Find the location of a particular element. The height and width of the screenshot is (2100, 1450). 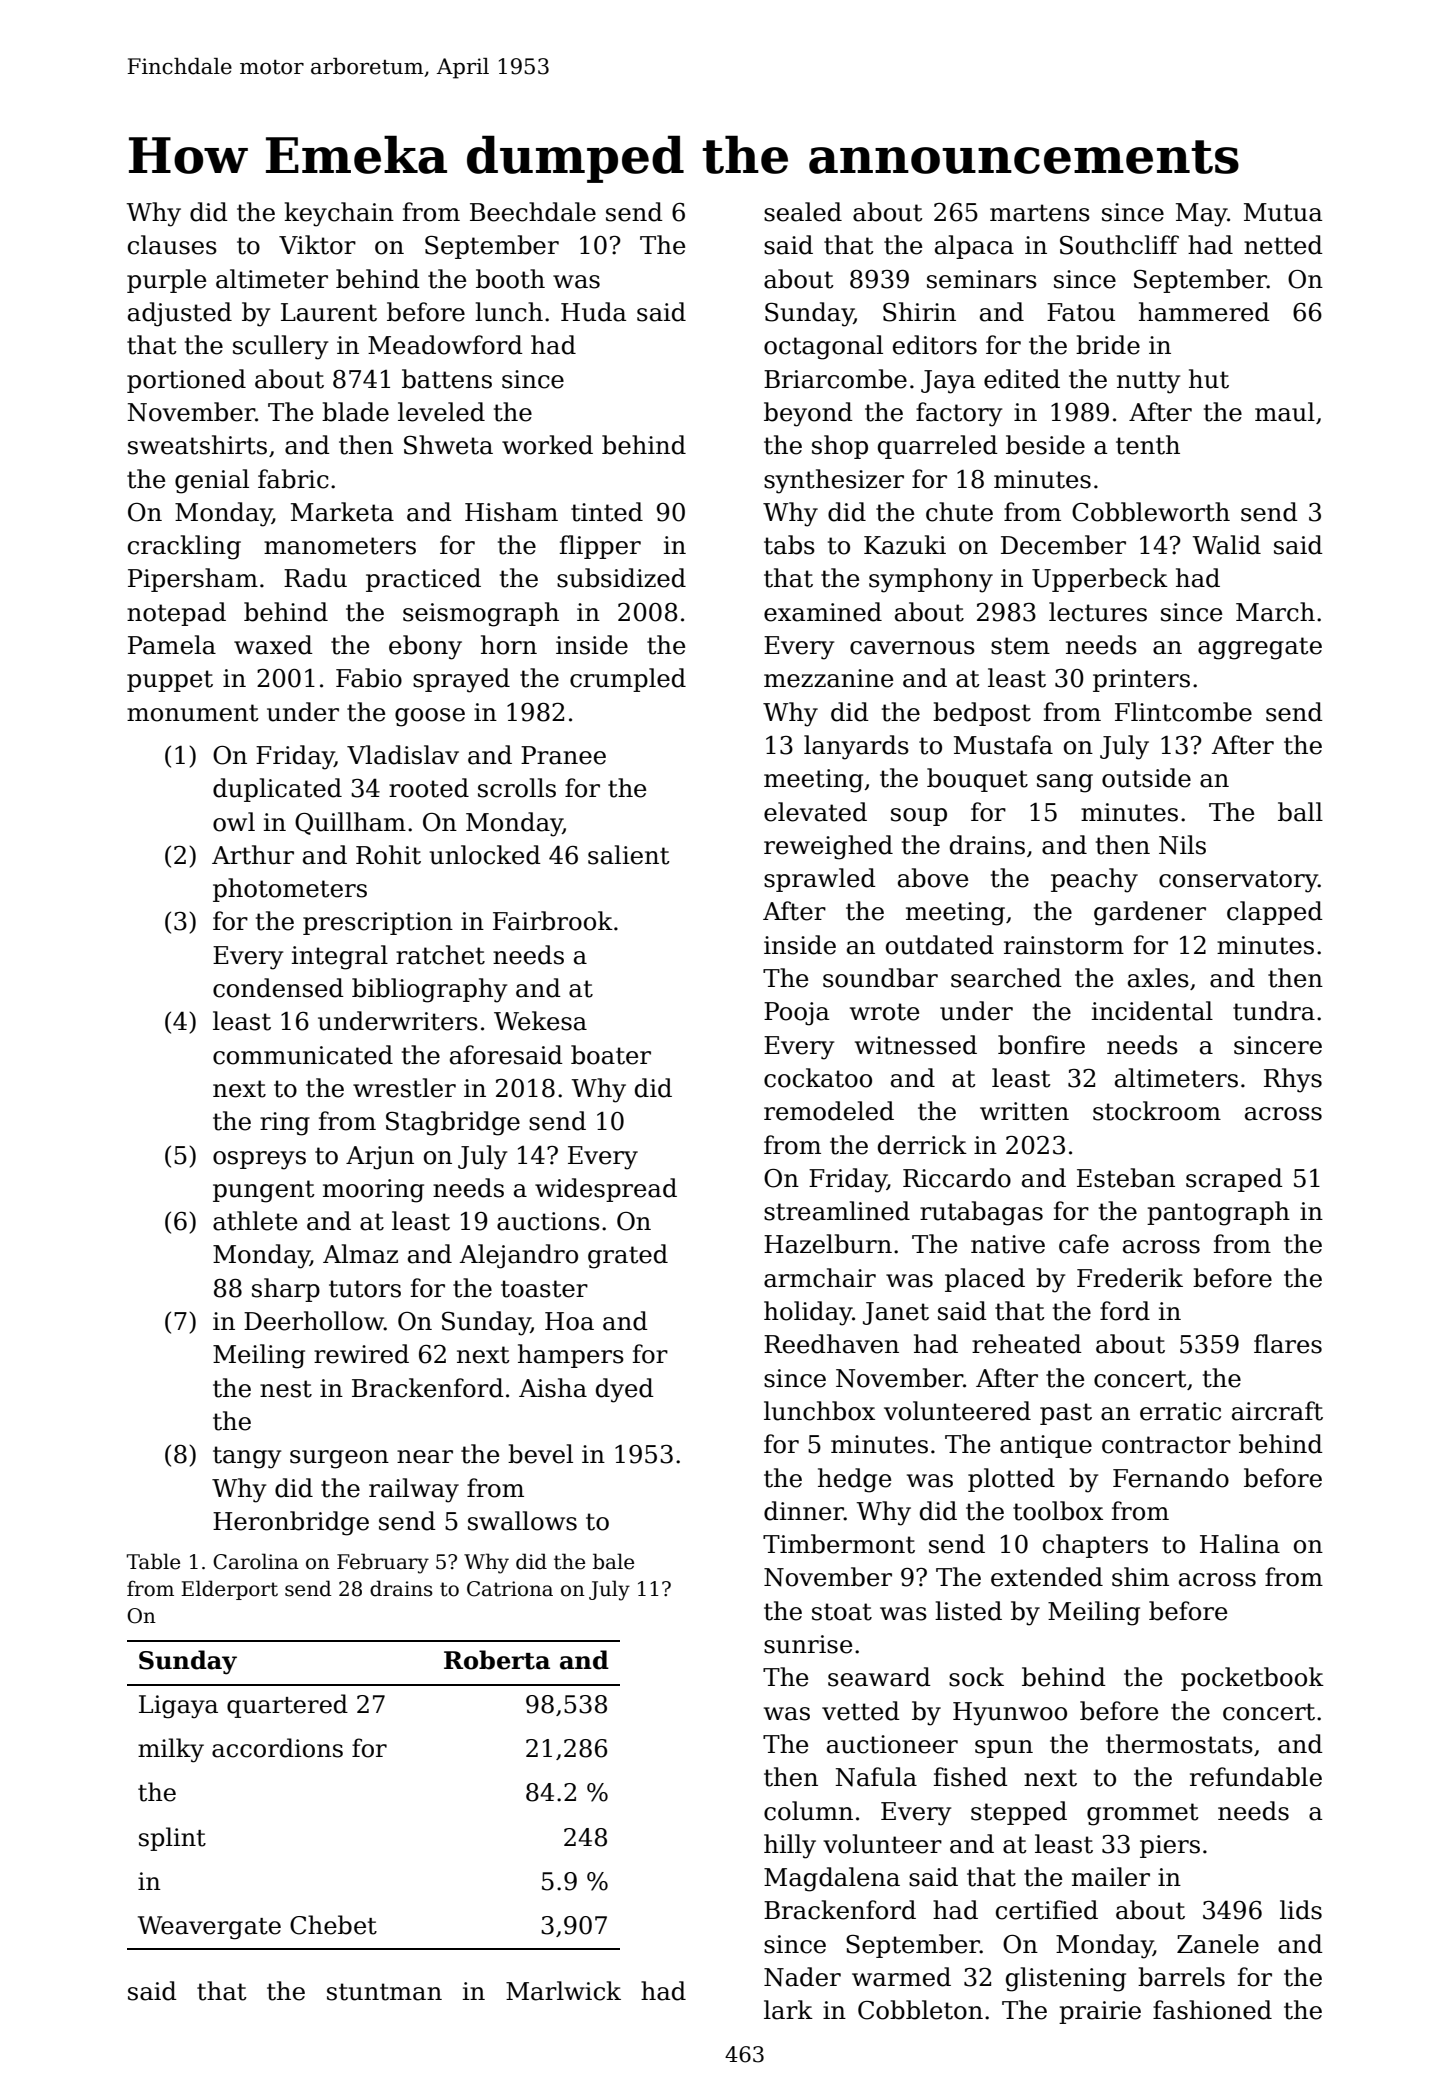

splint is located at coordinates (172, 1839).
